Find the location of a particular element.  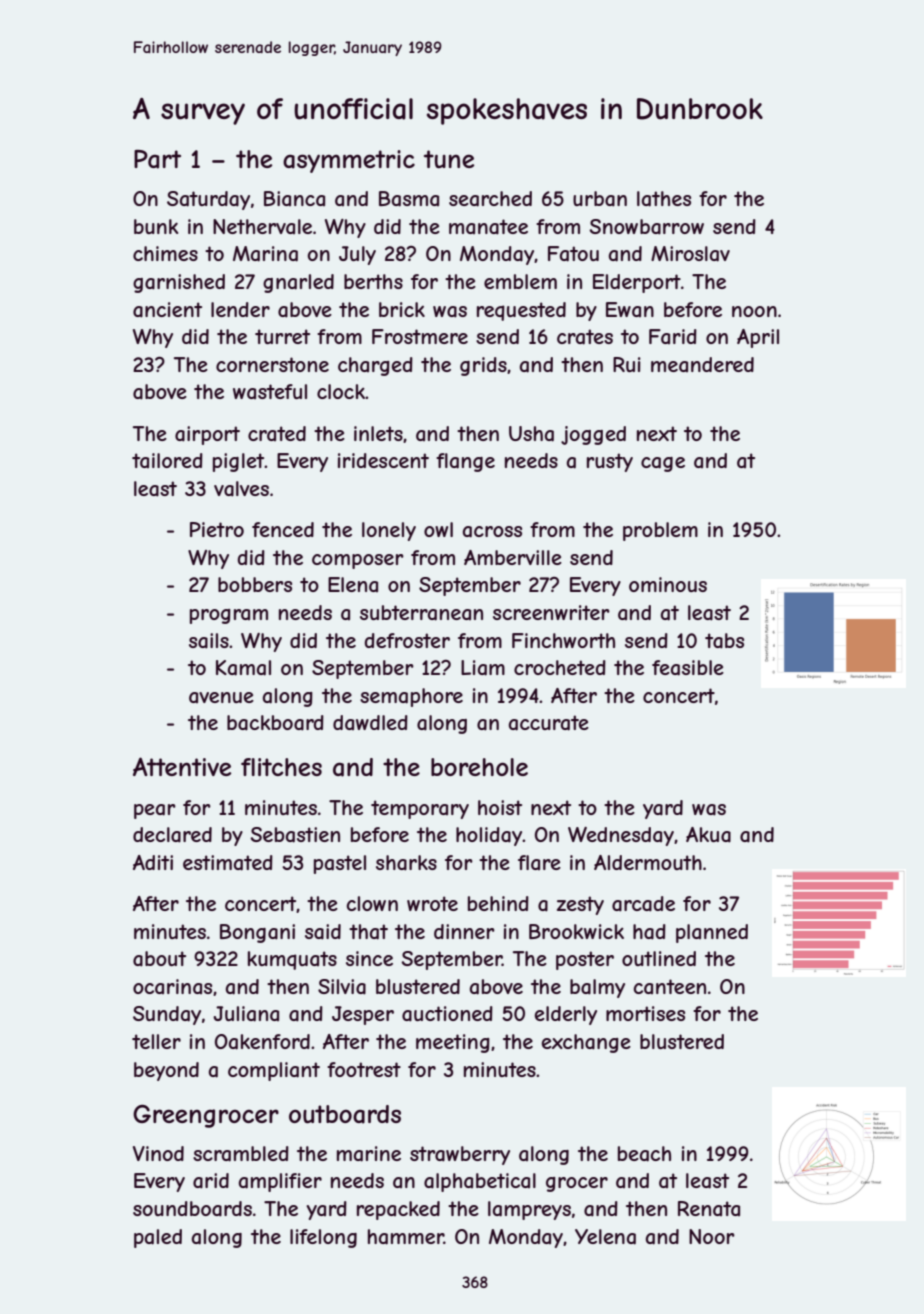

tabs is located at coordinates (724, 641).
